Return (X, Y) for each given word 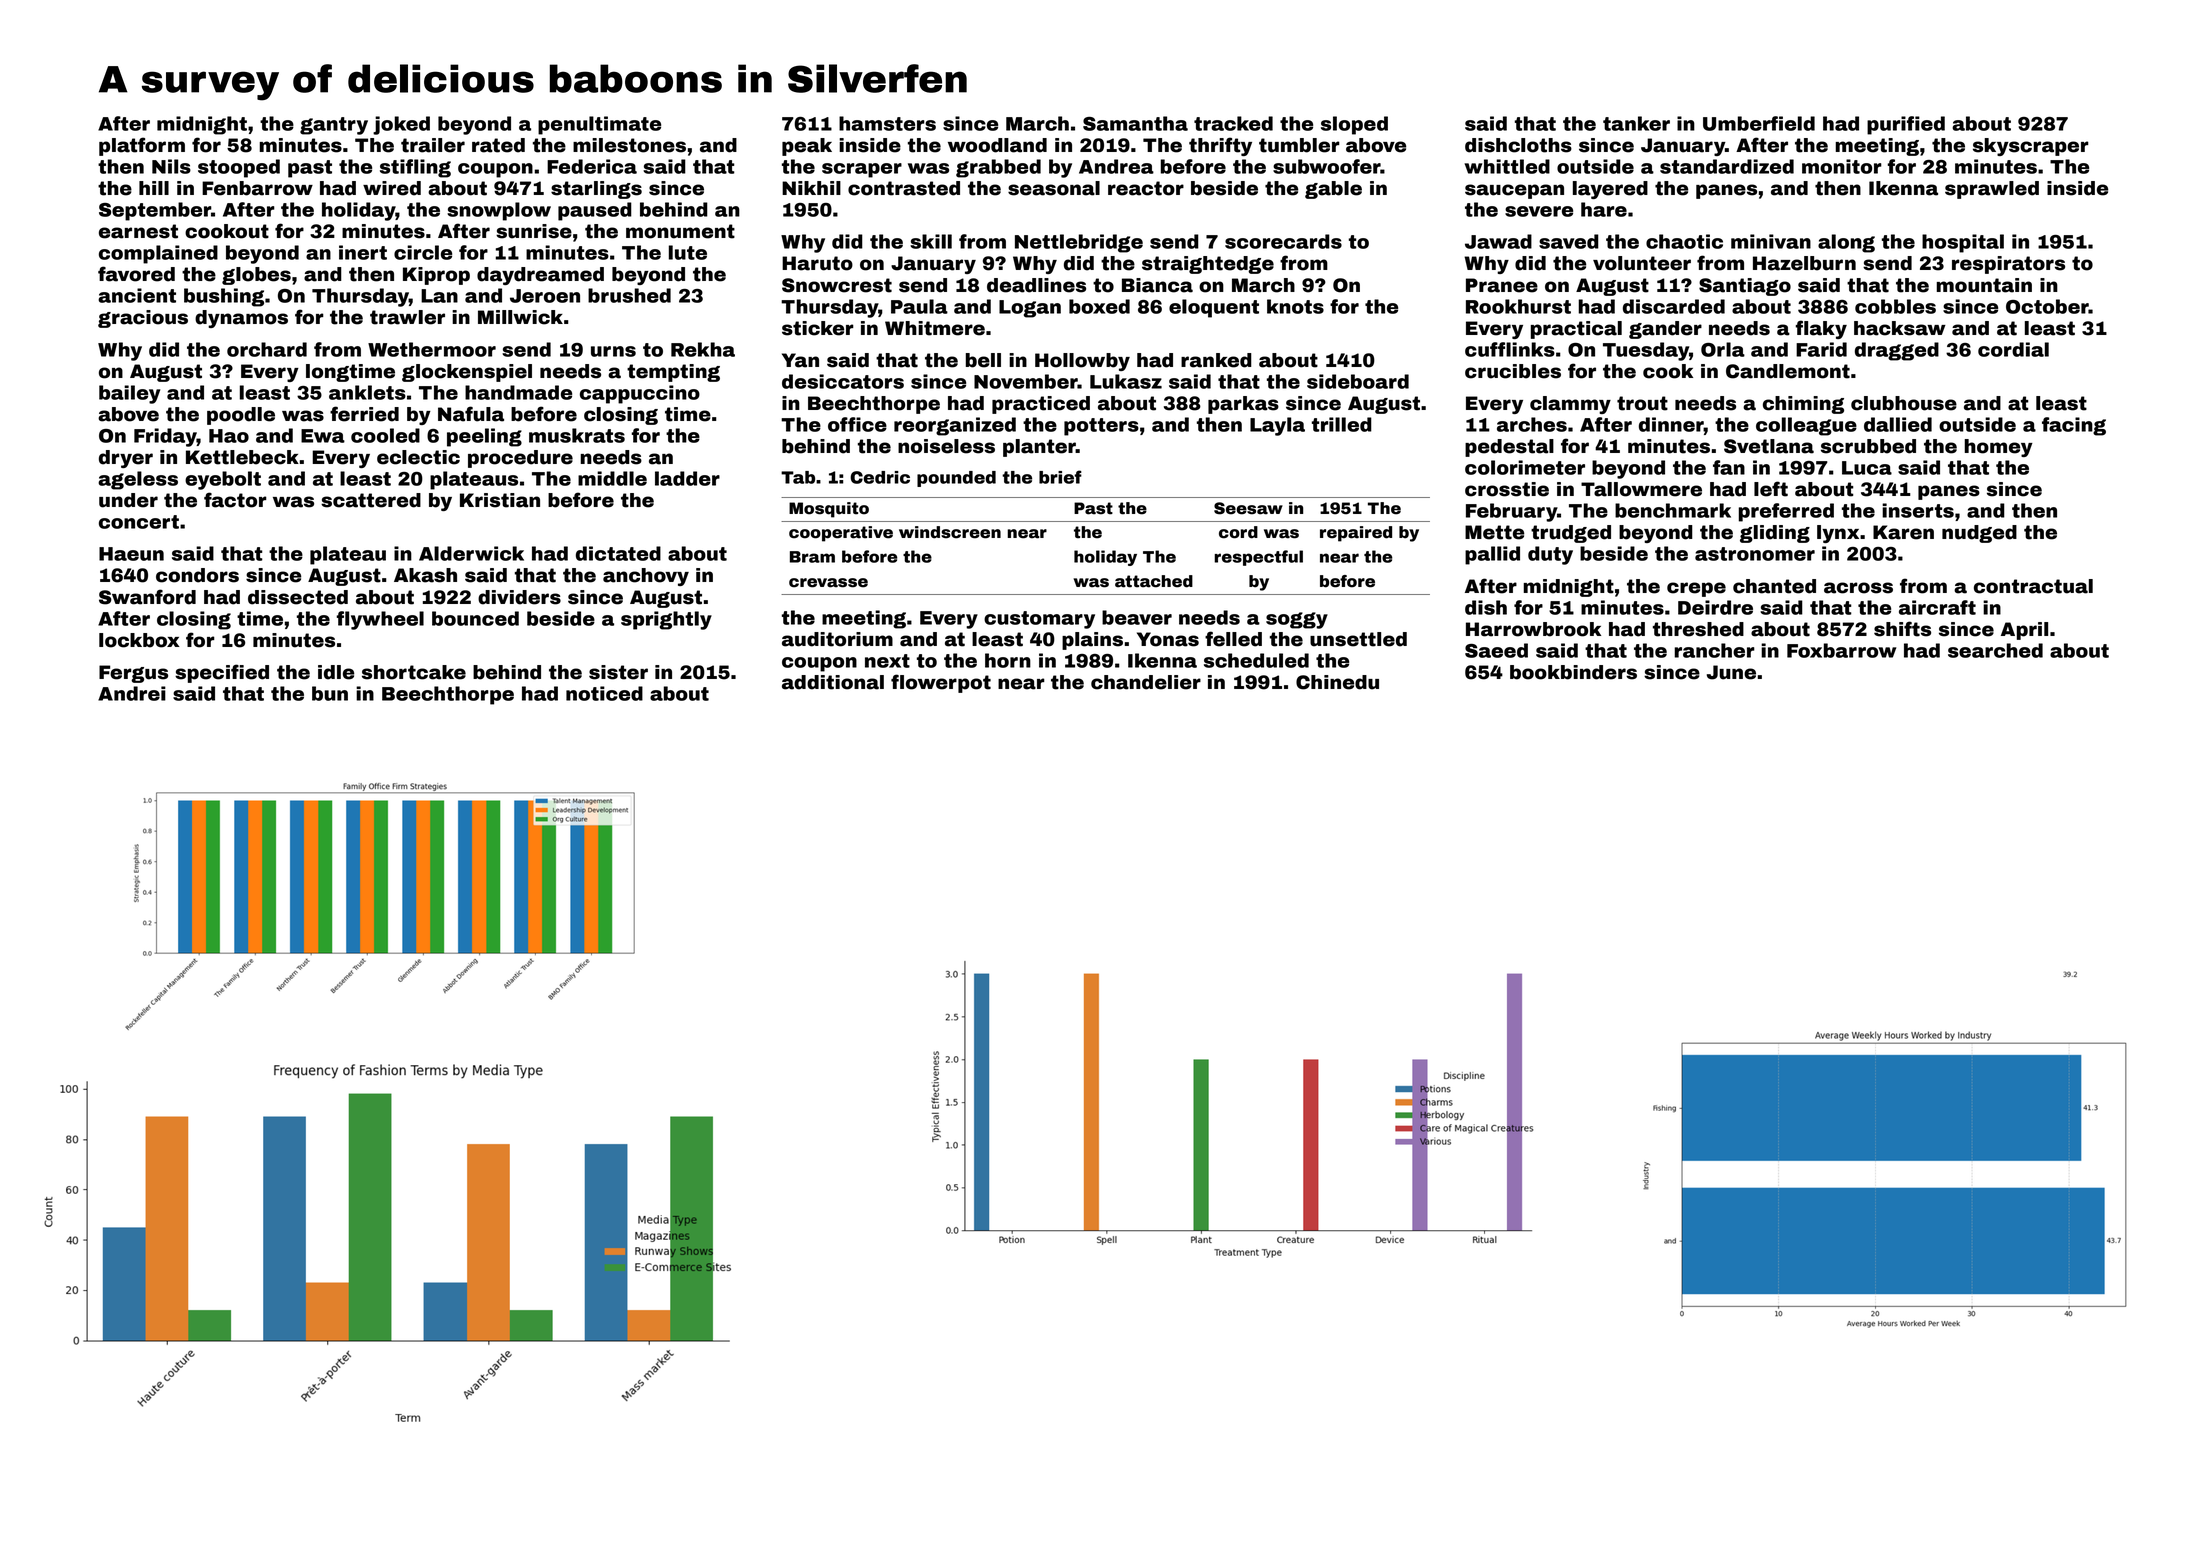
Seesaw (1248, 508)
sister (618, 672)
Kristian (500, 500)
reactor (1146, 188)
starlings (596, 190)
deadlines (1036, 285)
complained (158, 254)
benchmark (1673, 510)
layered (1610, 190)
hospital (1963, 243)
